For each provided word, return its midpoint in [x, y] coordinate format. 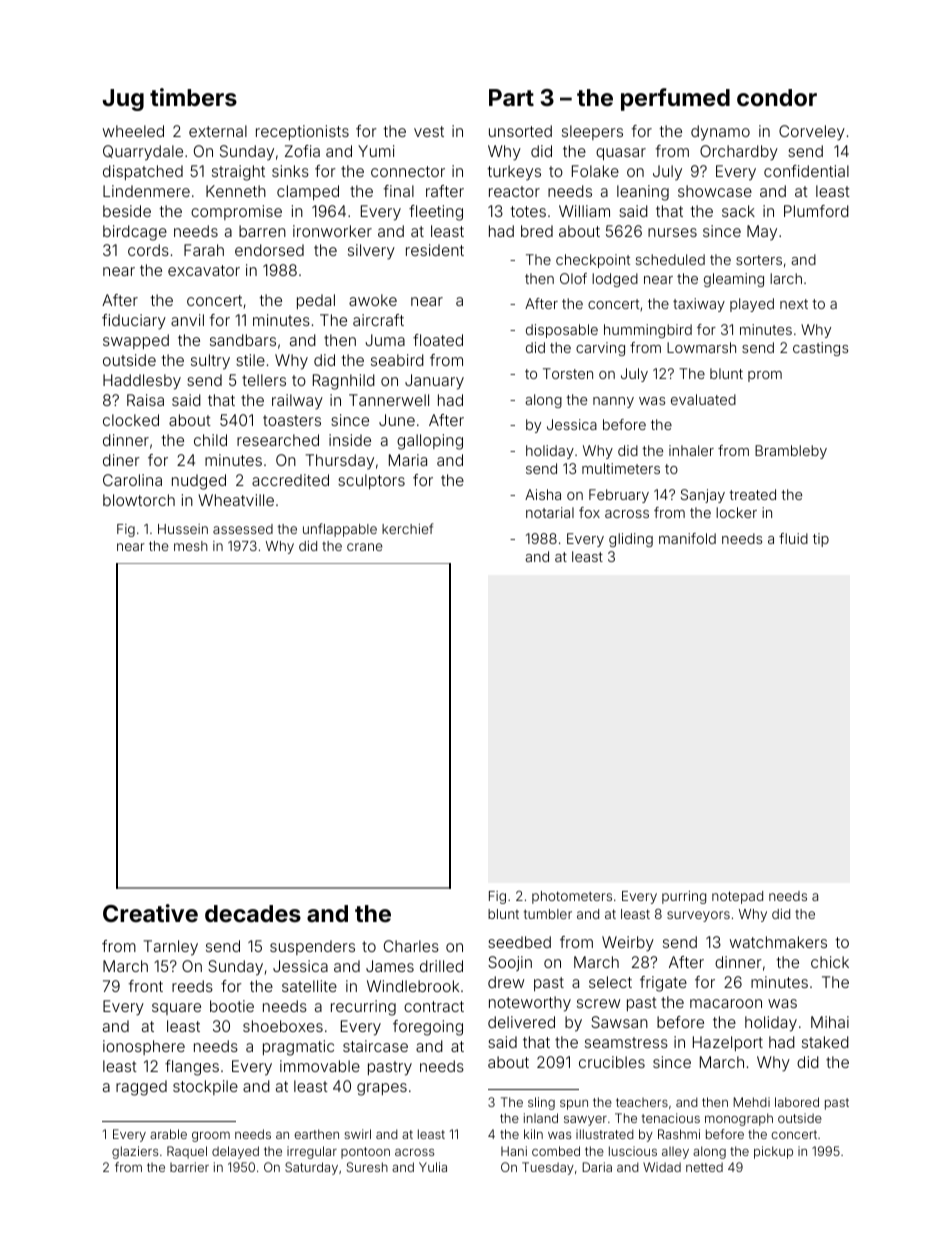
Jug [123, 100]
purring [684, 897]
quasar [621, 154]
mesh [191, 546]
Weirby [628, 944]
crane [365, 547]
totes [528, 211]
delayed [235, 1152]
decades [253, 913]
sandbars [243, 340]
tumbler [548, 914]
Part [511, 97]
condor [777, 97]
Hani [514, 1151]
